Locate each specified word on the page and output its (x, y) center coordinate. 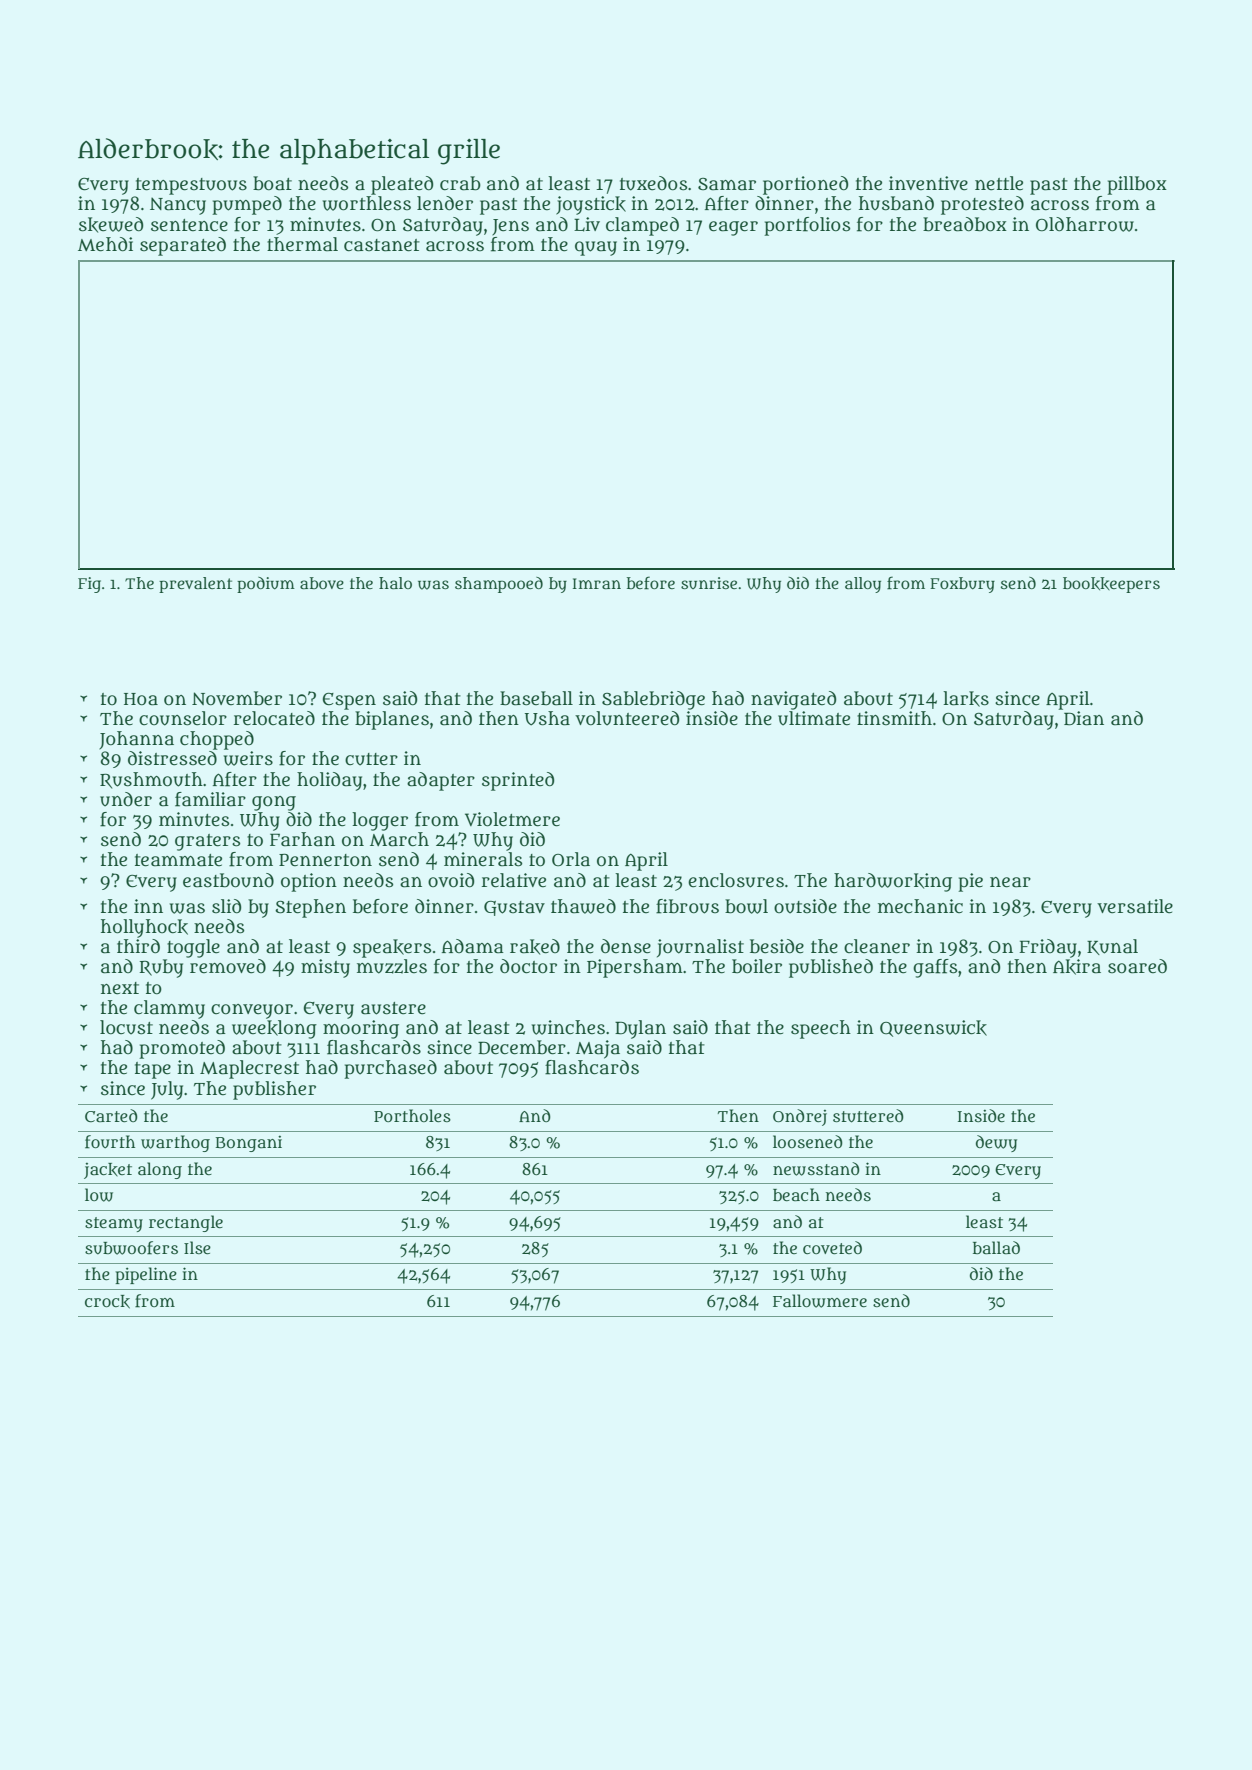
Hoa (141, 699)
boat (272, 183)
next (120, 988)
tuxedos (653, 183)
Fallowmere (820, 1301)
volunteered (627, 718)
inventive (928, 183)
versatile (1135, 906)
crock (107, 1302)
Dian (1084, 718)
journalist (700, 948)
